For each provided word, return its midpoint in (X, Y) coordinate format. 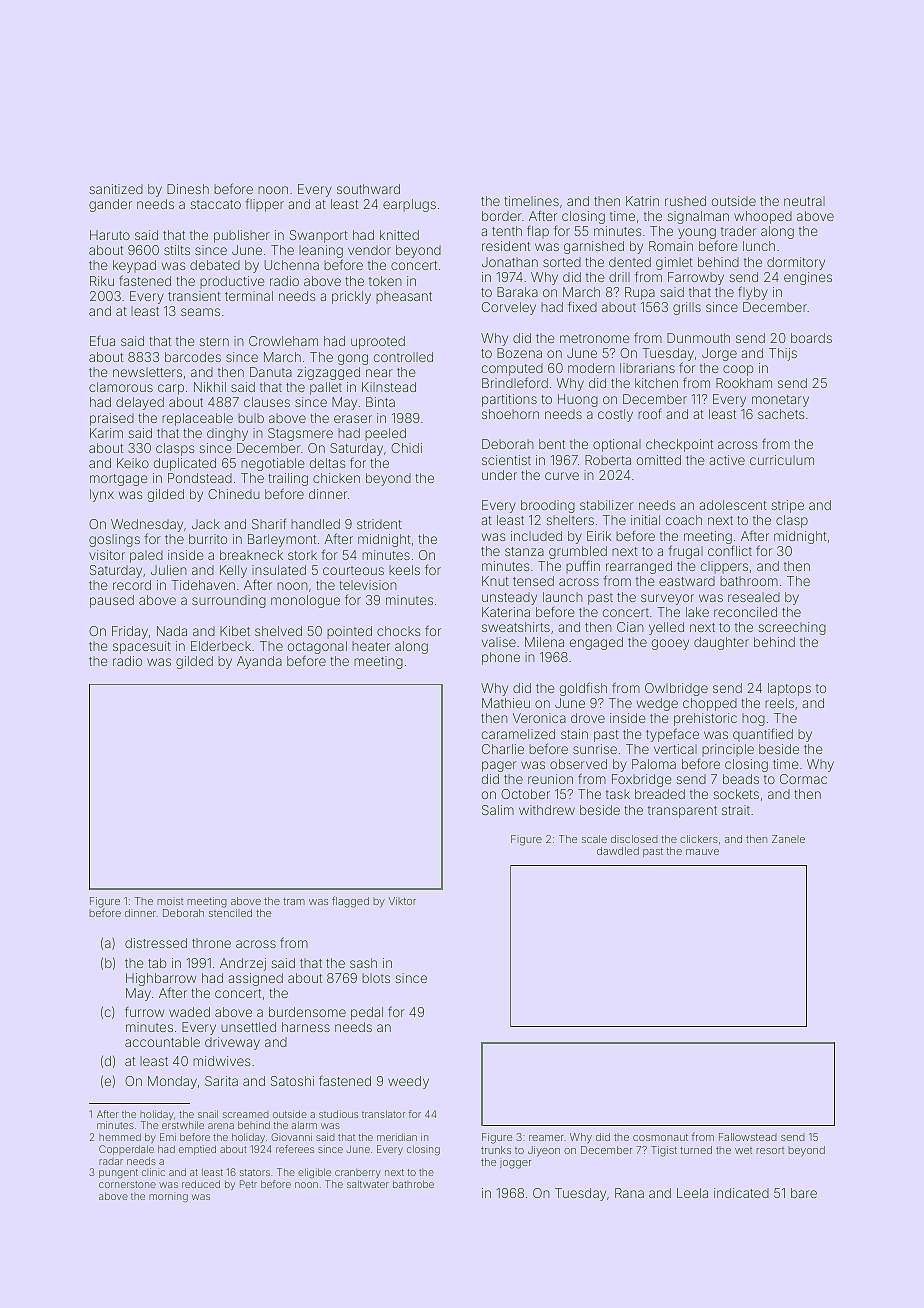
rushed (685, 201)
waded (189, 1012)
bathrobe (413, 1184)
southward (368, 189)
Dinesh (188, 189)
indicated (741, 1193)
